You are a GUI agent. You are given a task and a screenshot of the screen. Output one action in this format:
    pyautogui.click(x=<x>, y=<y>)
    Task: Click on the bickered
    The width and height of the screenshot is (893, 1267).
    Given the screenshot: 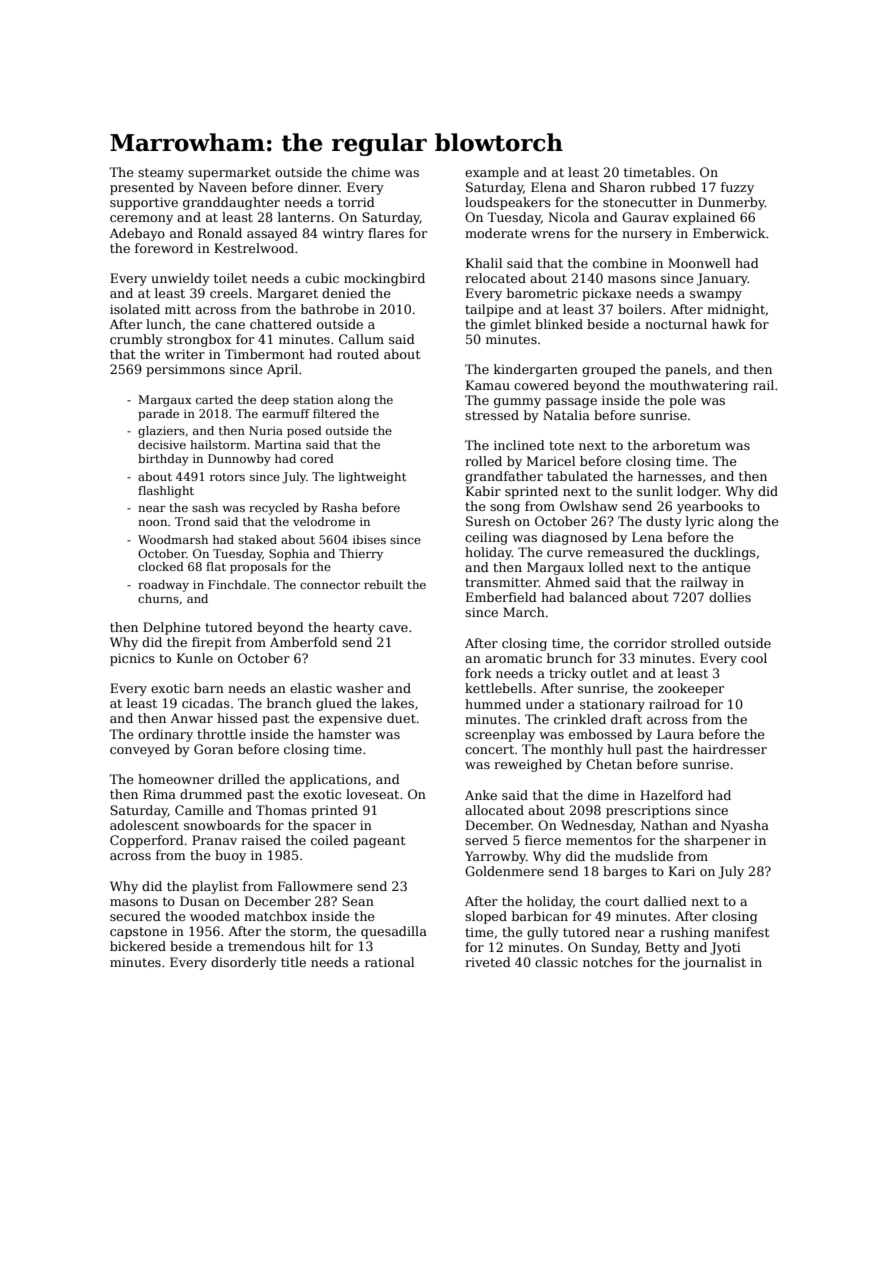 What is the action you would take?
    pyautogui.click(x=138, y=946)
